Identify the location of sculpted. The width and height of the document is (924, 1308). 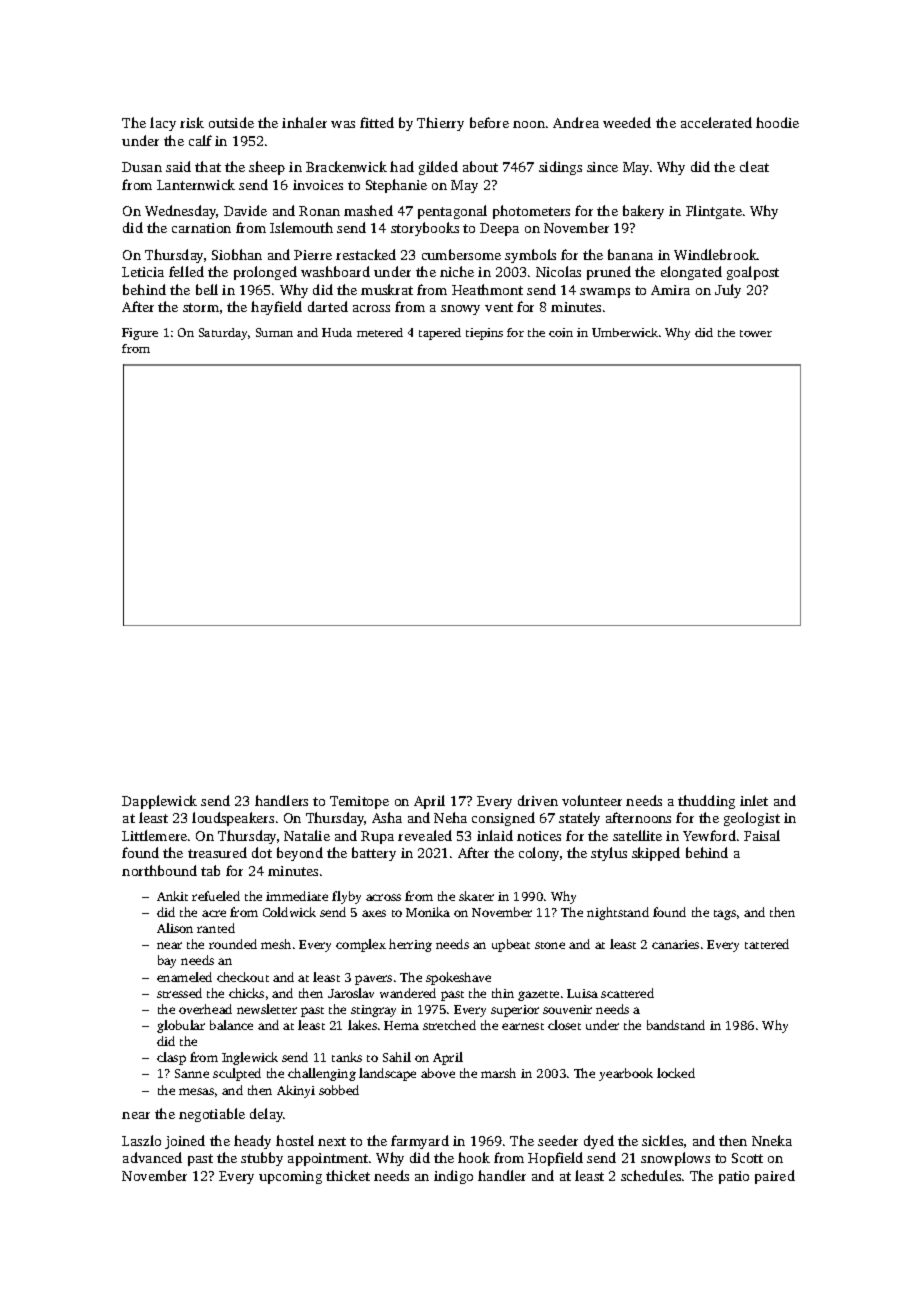
(237, 1074).
